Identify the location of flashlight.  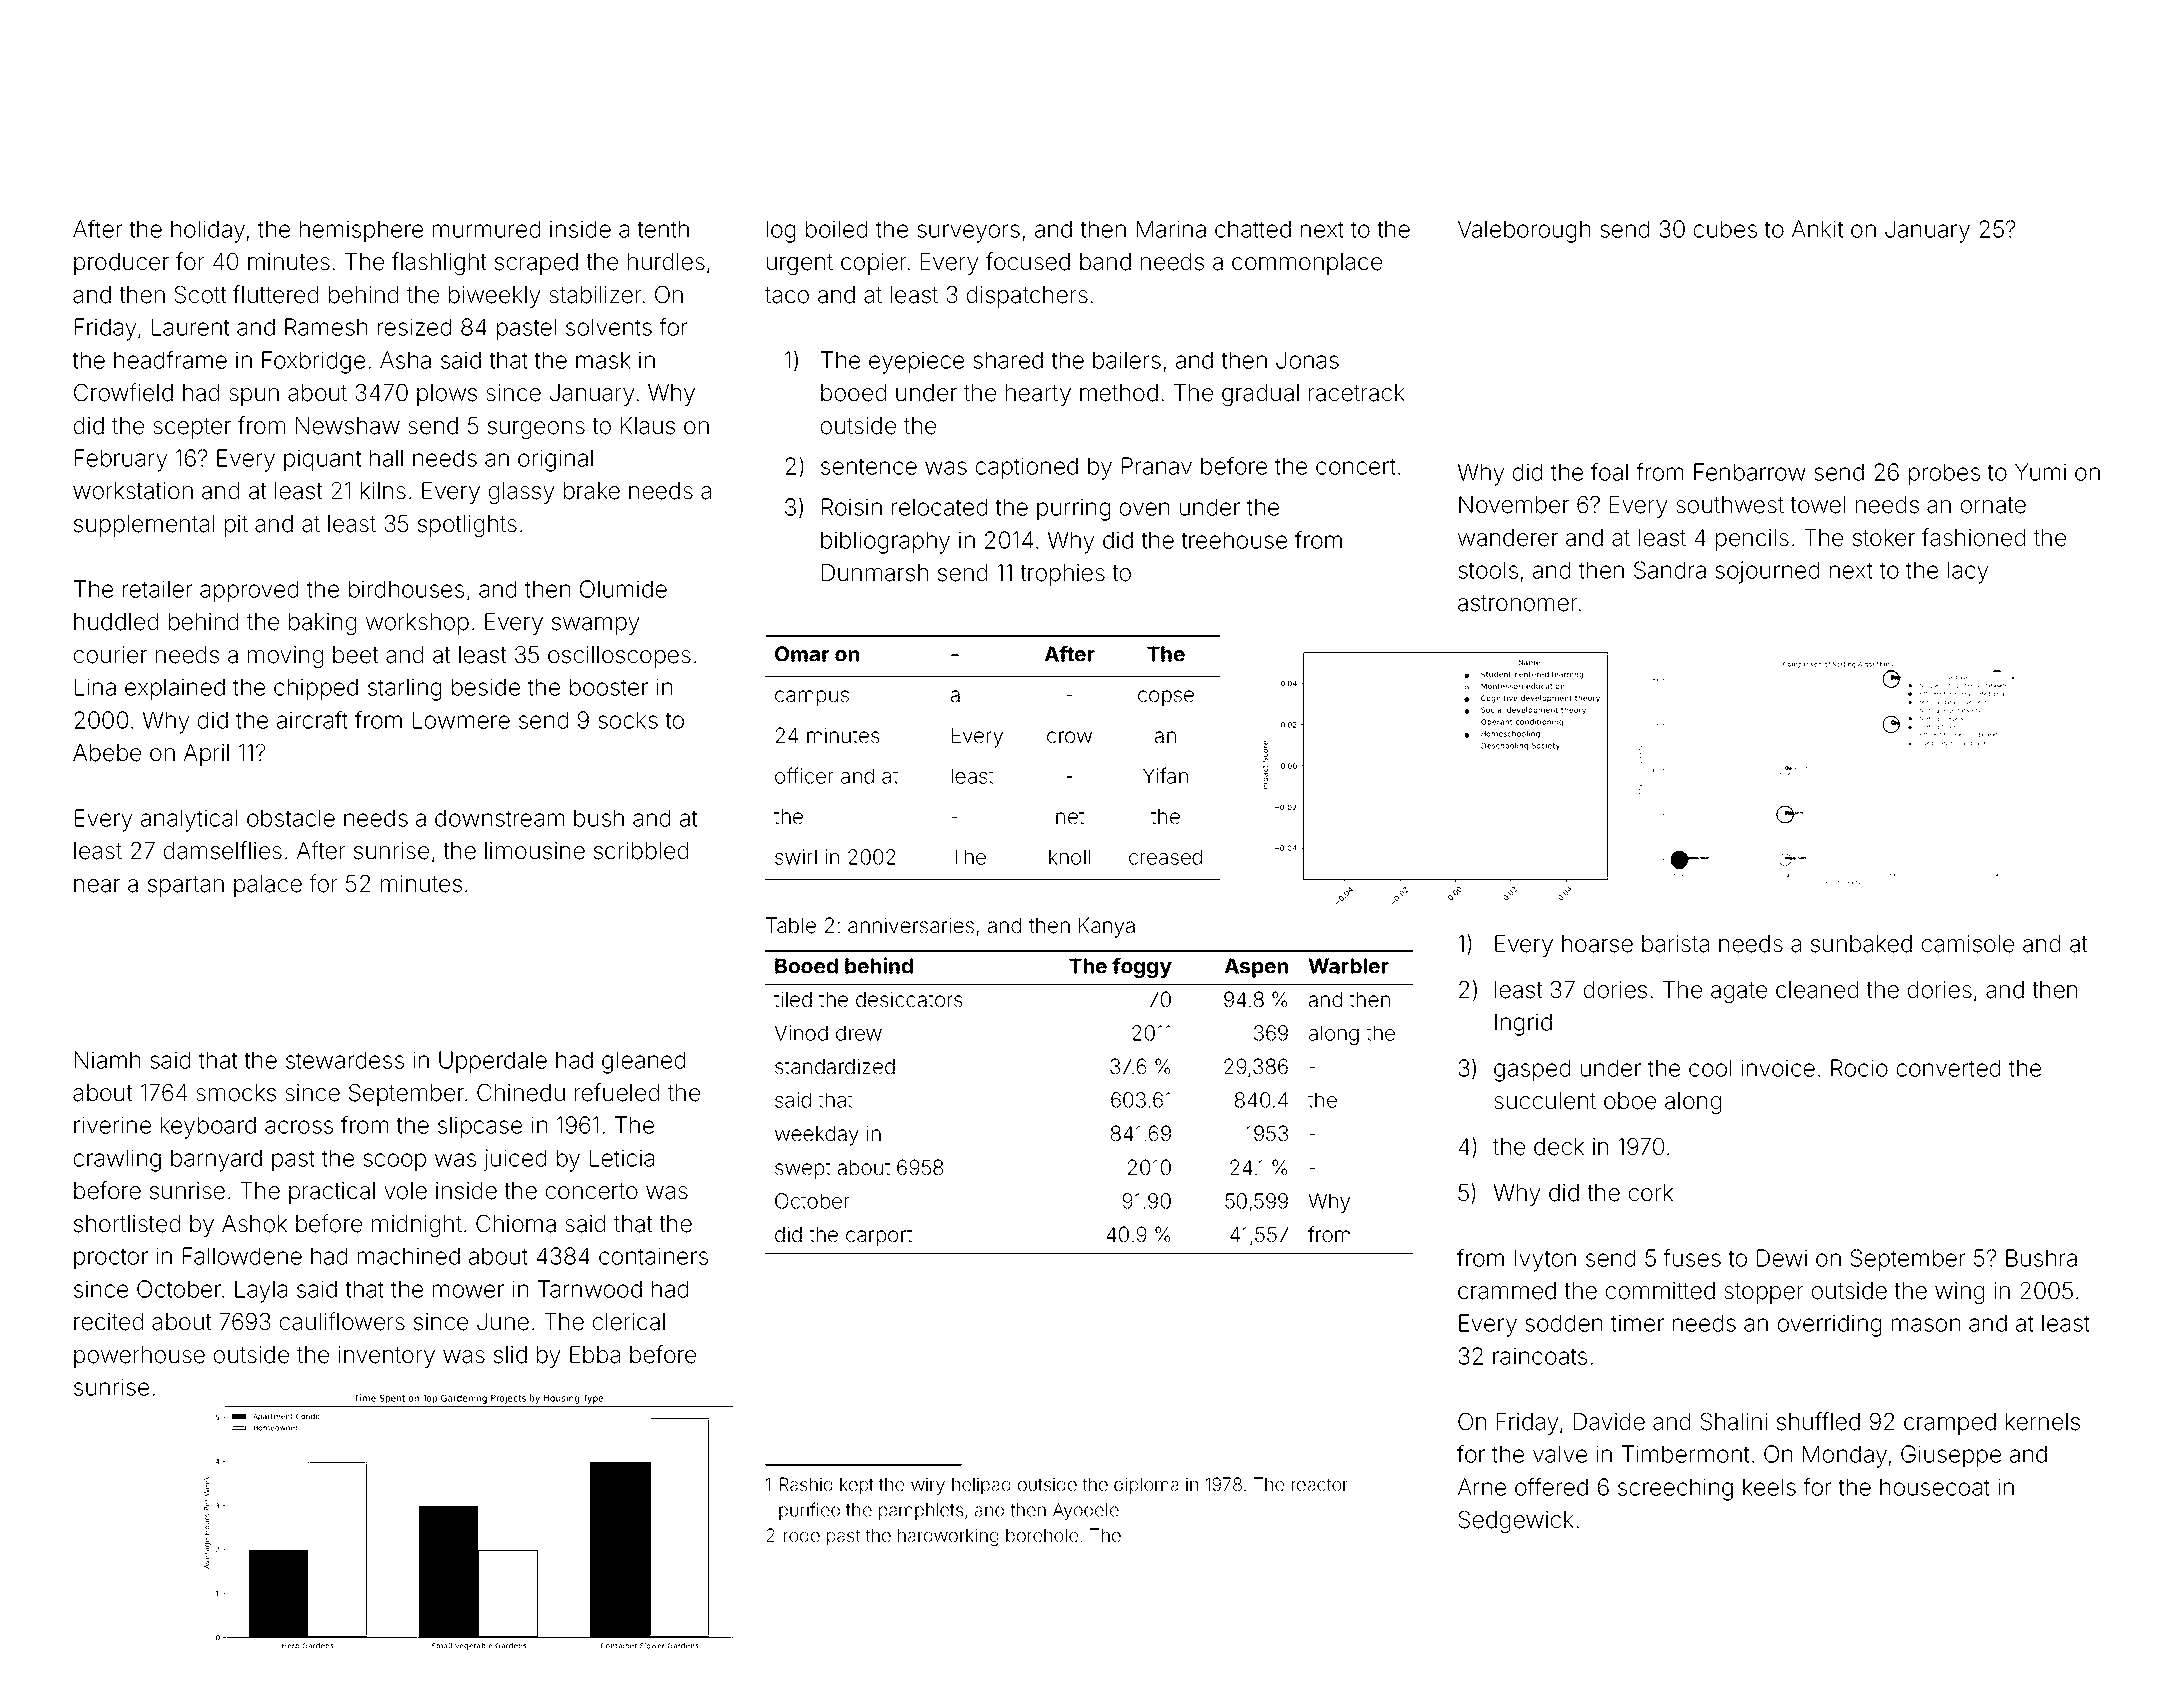
(439, 263).
